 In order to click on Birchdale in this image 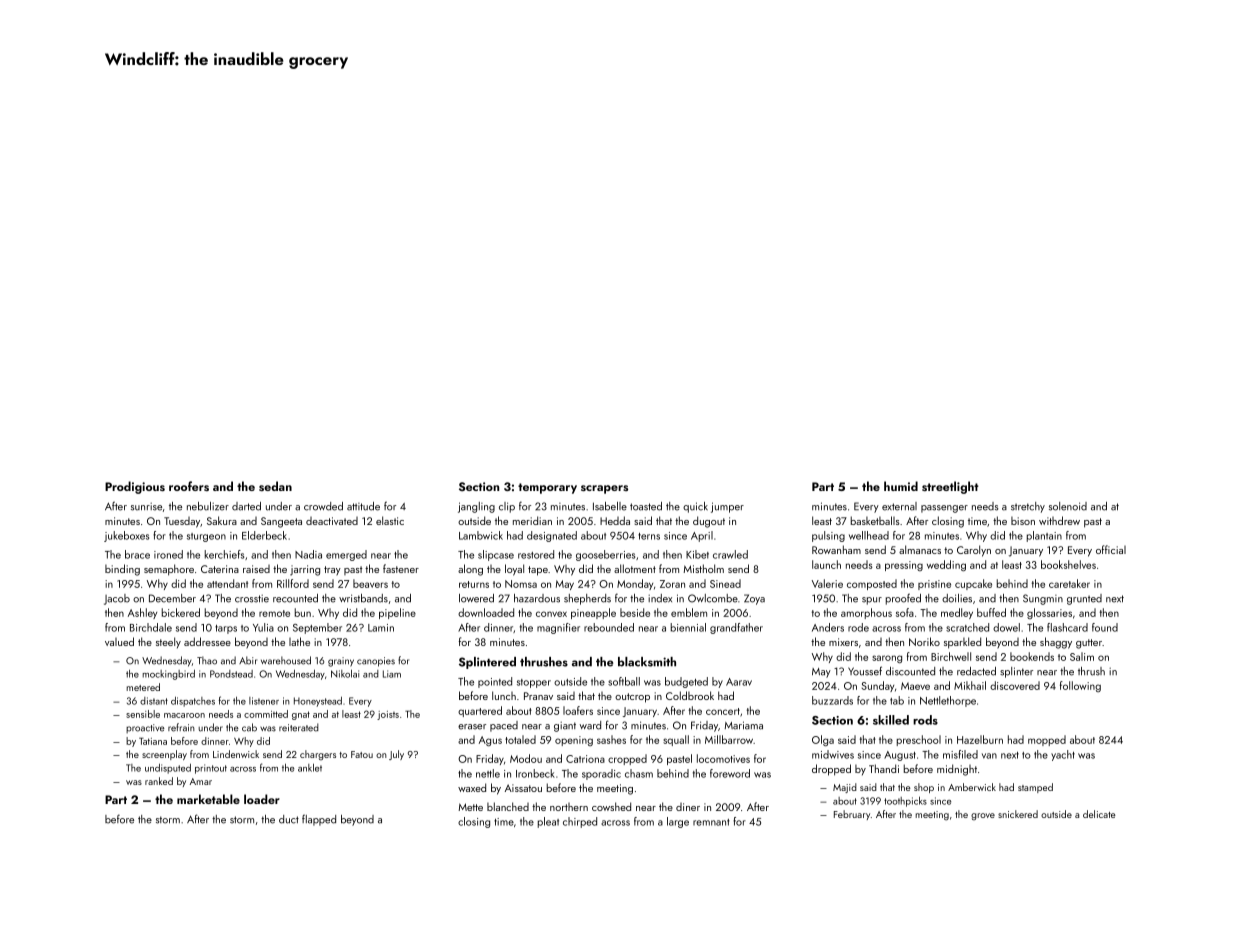, I will do `click(151, 627)`.
